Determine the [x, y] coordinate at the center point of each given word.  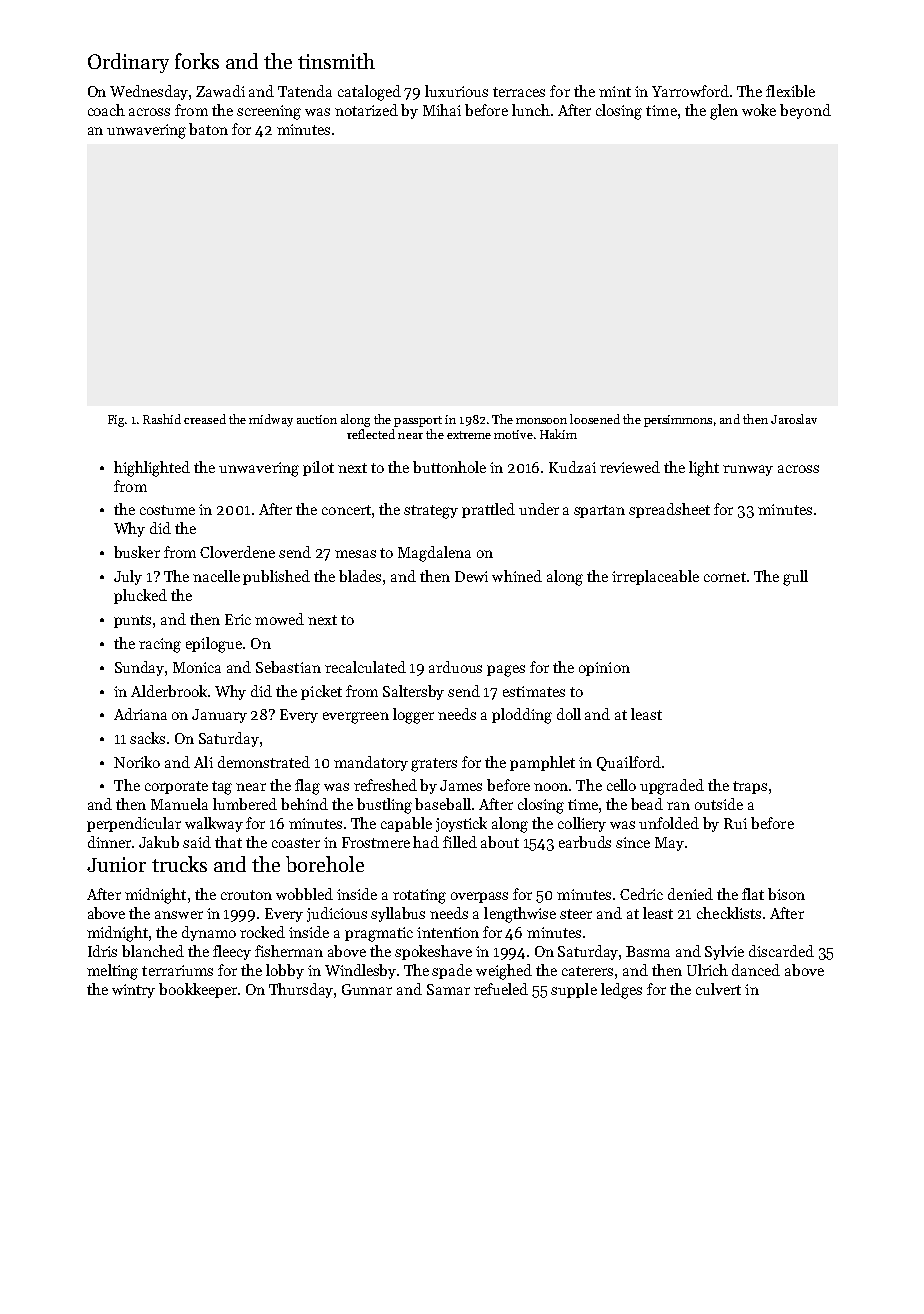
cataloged [369, 93]
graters [434, 765]
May [669, 844]
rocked [262, 932]
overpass [479, 897]
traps [750, 787]
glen [724, 112]
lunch [531, 110]
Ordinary [128, 63]
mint [615, 91]
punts [132, 621]
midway [271, 420]
